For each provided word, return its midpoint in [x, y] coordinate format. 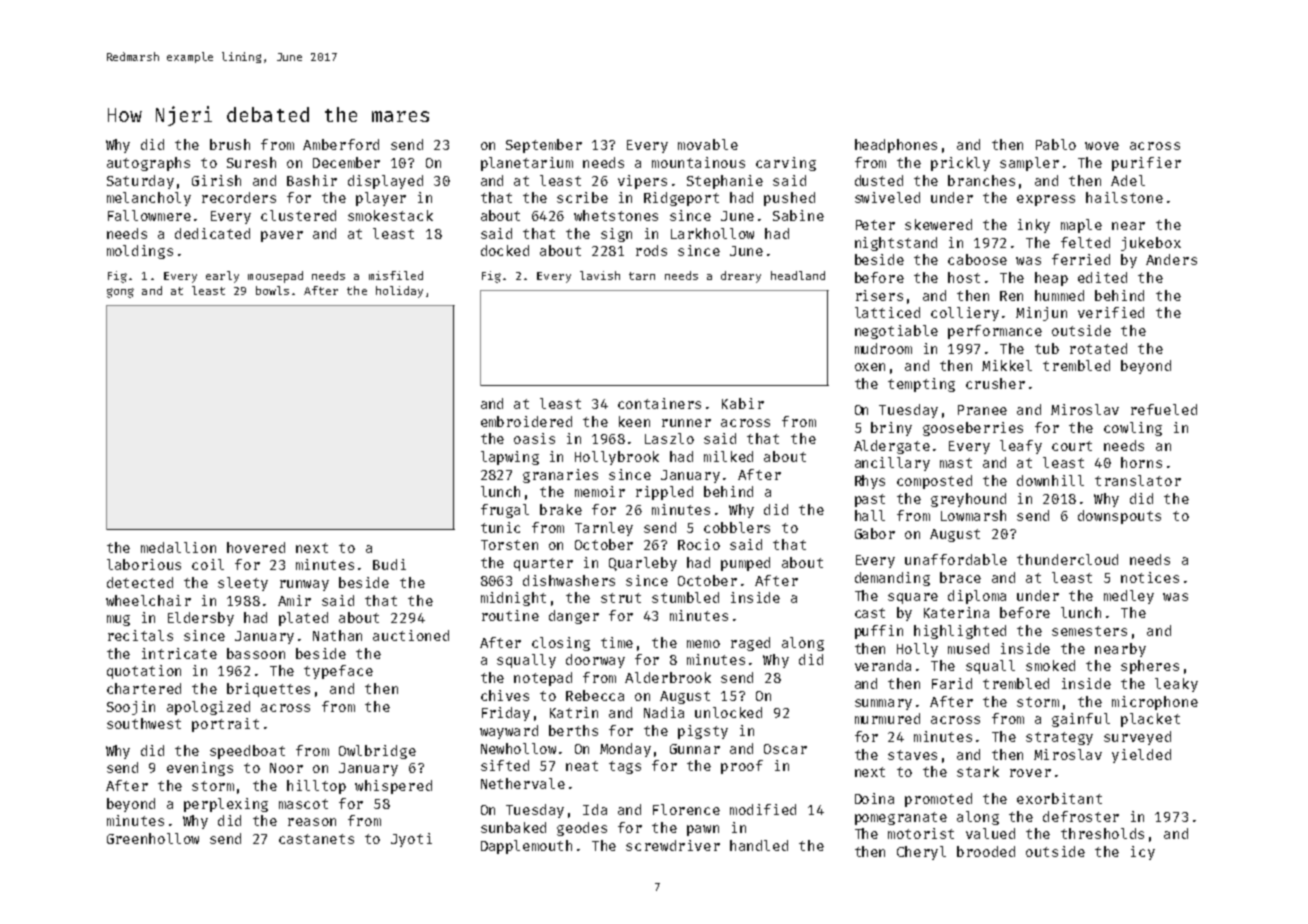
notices [1150, 577]
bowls [272, 290]
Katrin [574, 712]
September [544, 146]
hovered [256, 547]
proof [742, 767]
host [964, 277]
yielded [1141, 756]
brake [561, 509]
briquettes [268, 690]
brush [230, 144]
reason [312, 822]
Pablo [1056, 144]
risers [879, 295]
